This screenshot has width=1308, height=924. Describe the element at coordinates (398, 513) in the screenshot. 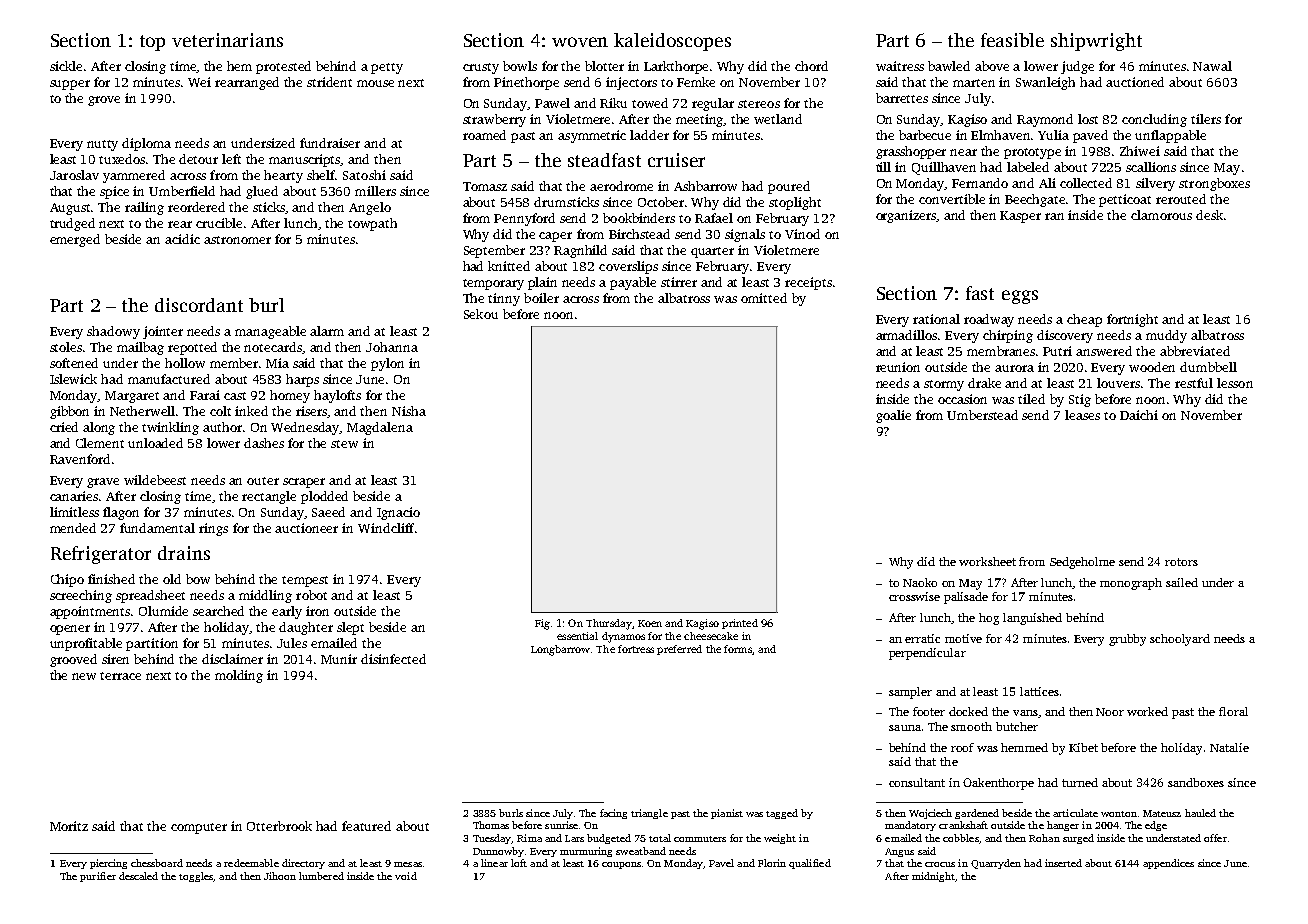

I see `Ignacio` at that location.
